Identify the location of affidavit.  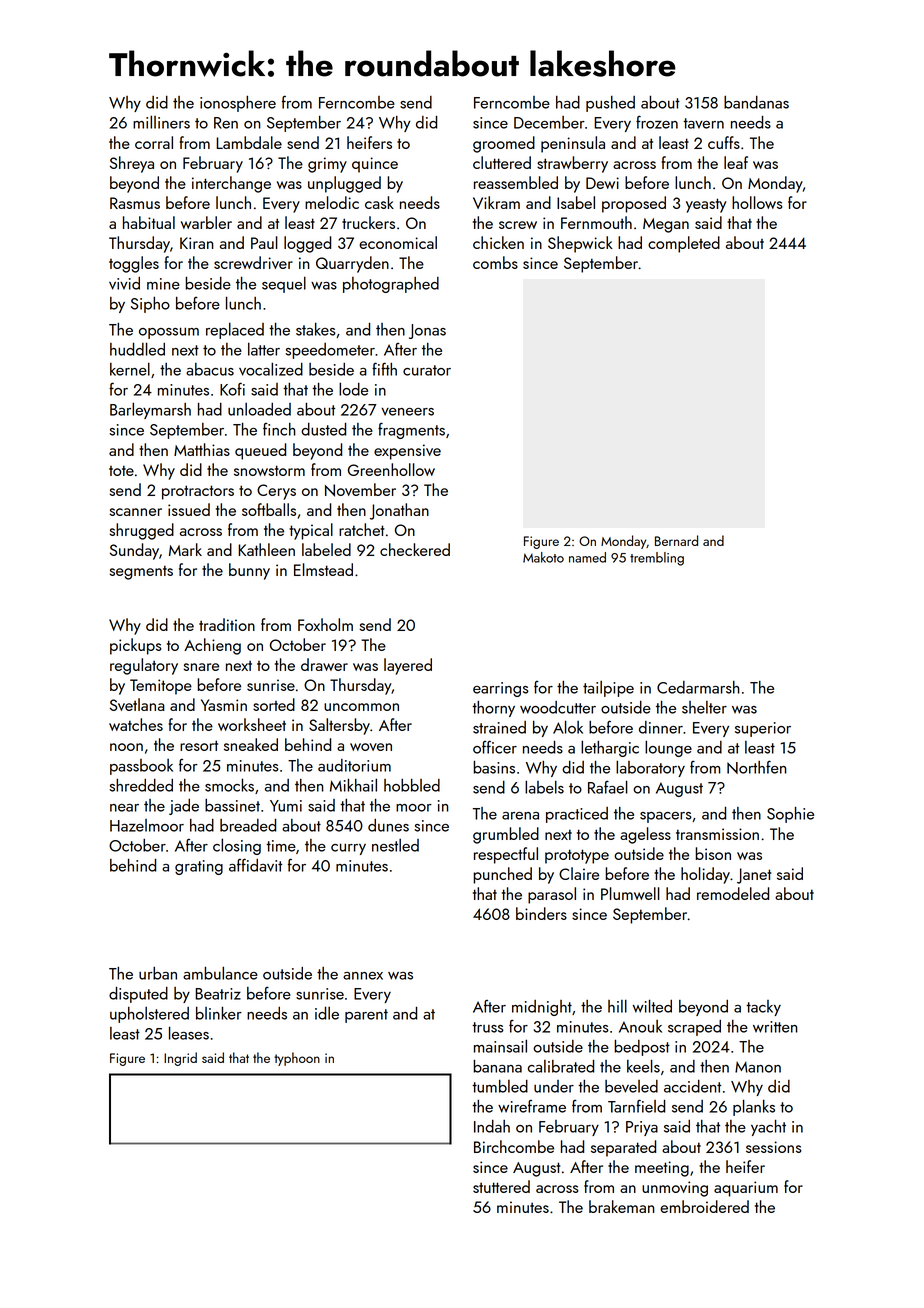
(255, 865).
